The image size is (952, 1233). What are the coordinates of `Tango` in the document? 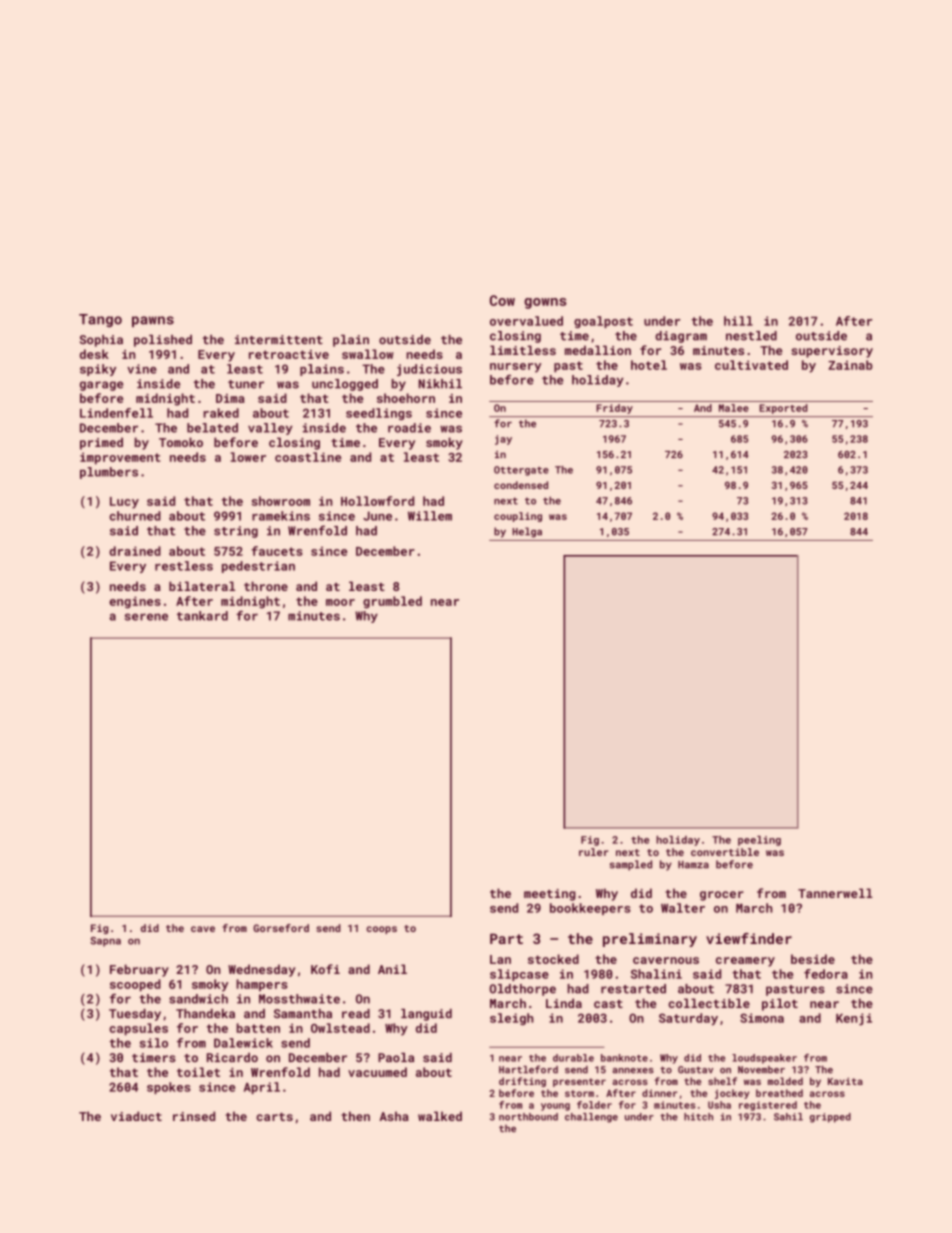 It's located at (100, 320).
